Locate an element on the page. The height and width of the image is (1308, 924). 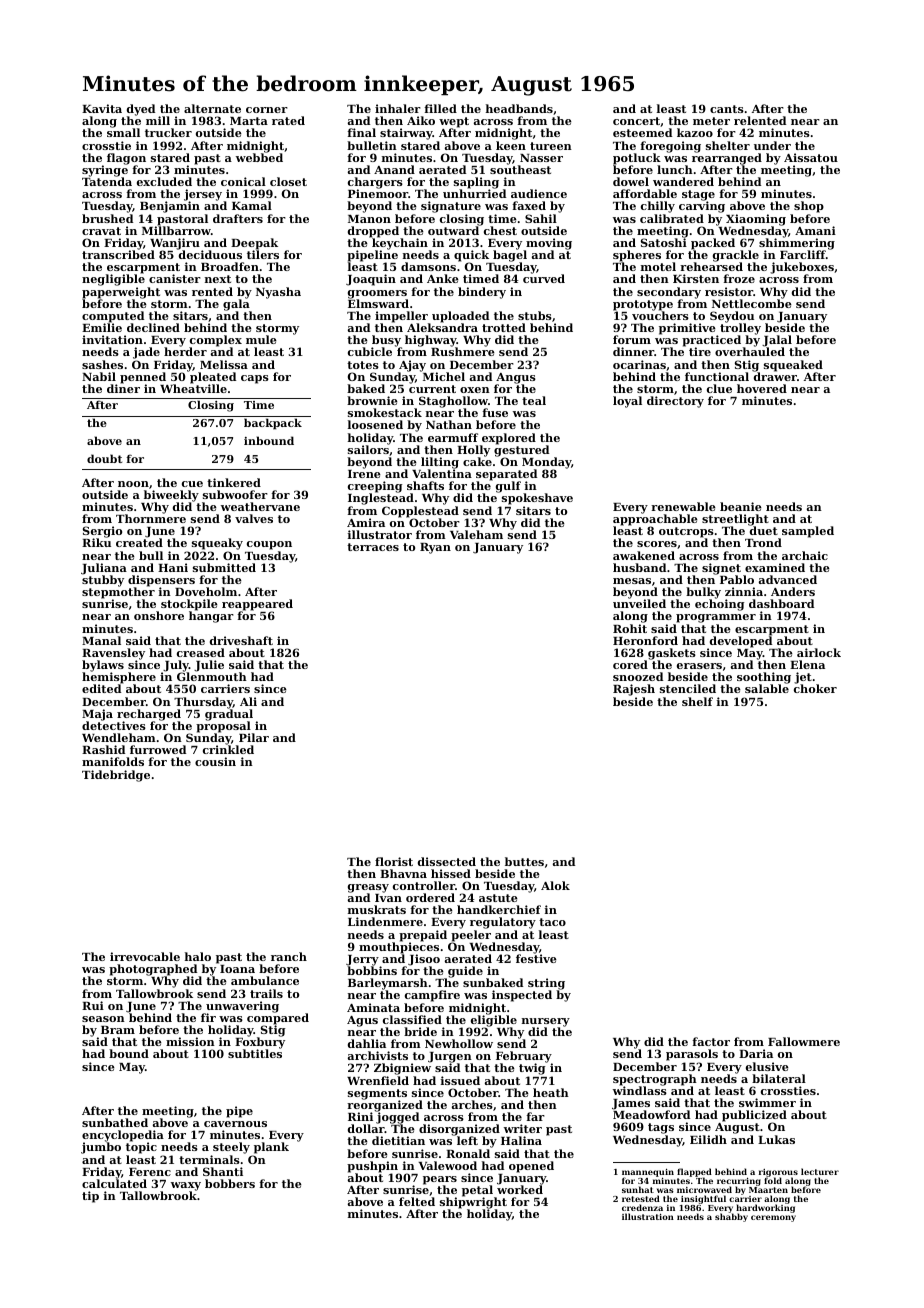
Fallowmere is located at coordinates (804, 1041).
